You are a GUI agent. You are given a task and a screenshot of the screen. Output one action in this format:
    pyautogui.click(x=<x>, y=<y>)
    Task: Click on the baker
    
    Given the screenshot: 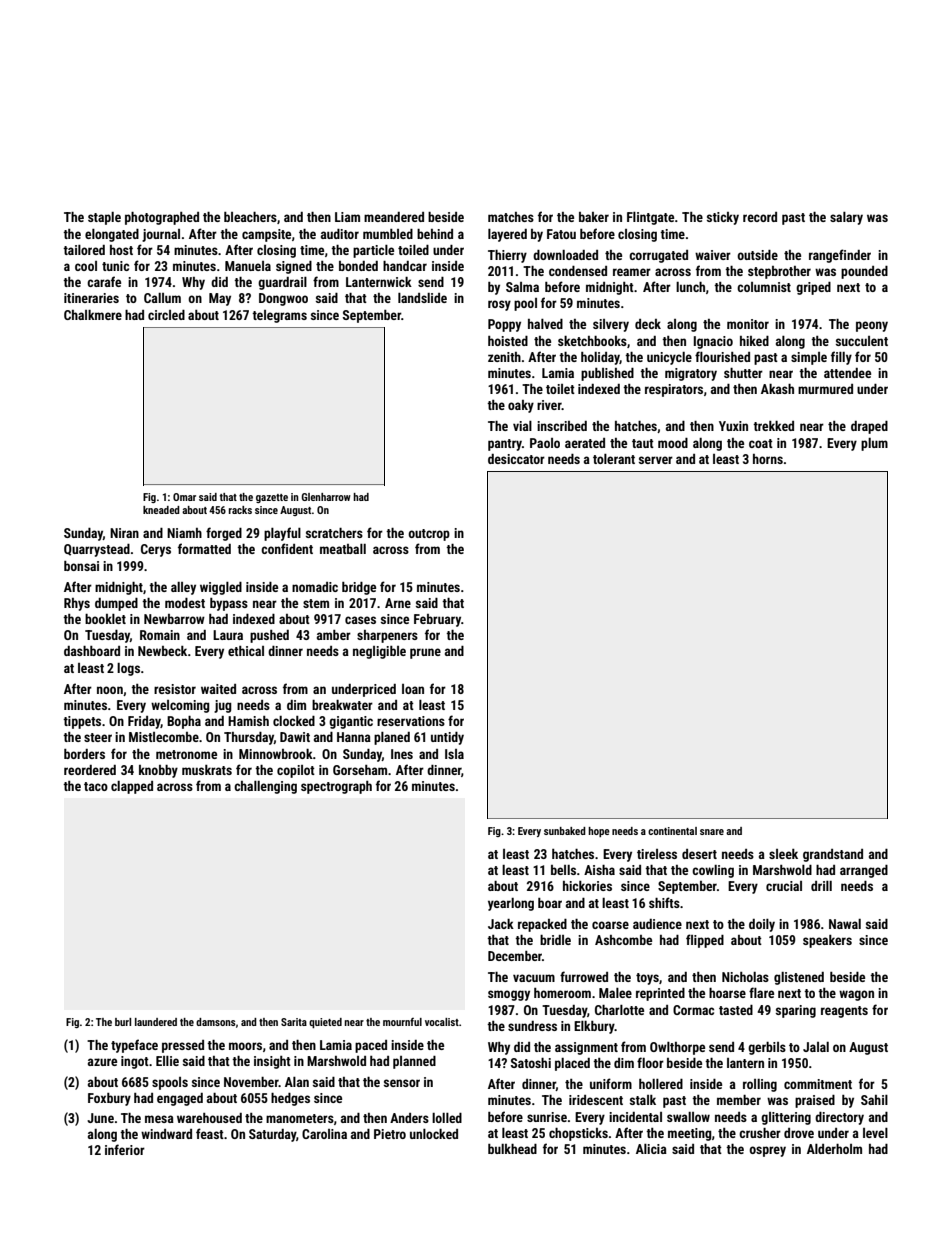 What is the action you would take?
    pyautogui.click(x=594, y=217)
